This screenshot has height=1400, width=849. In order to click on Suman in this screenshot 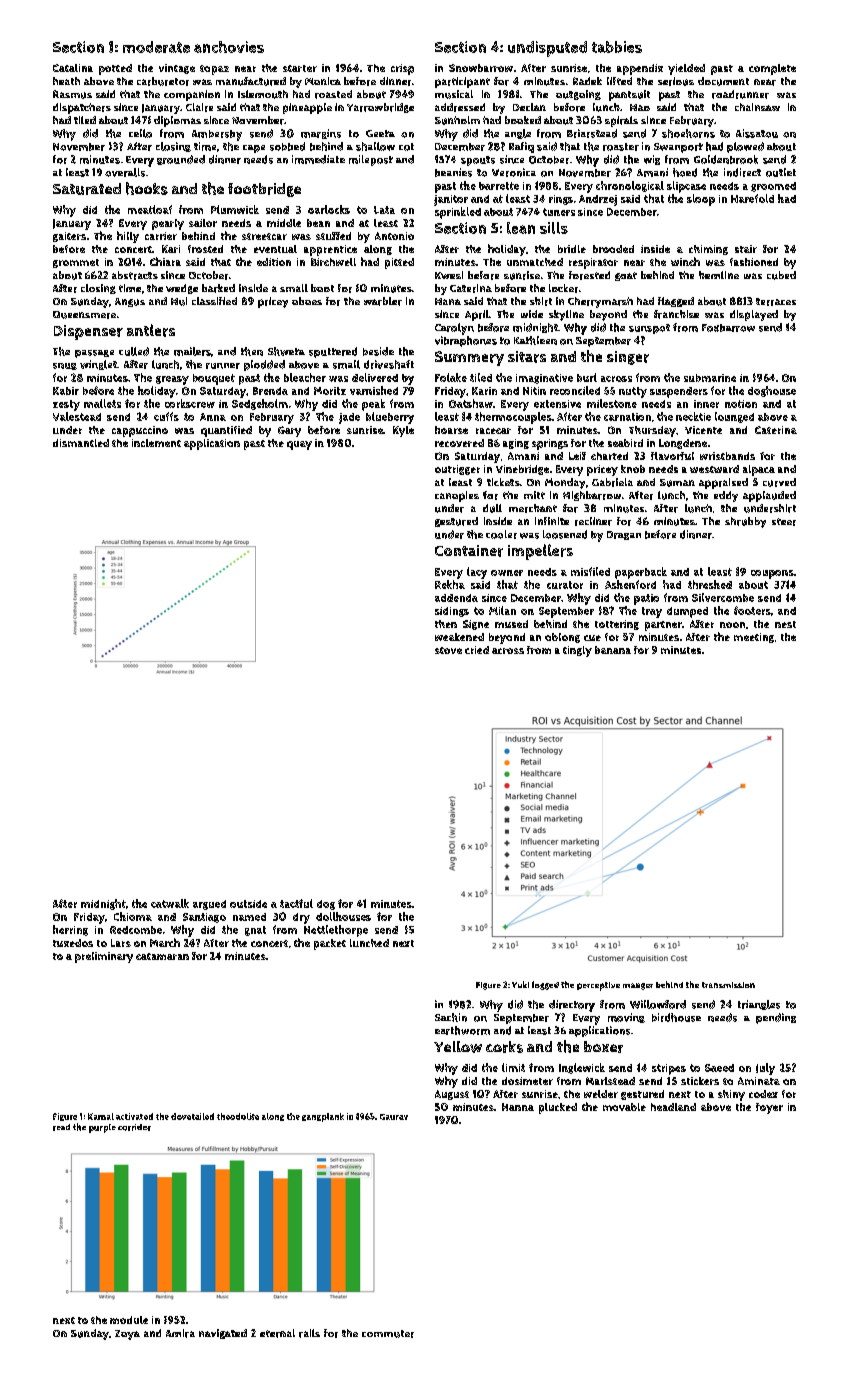, I will do `click(677, 483)`.
